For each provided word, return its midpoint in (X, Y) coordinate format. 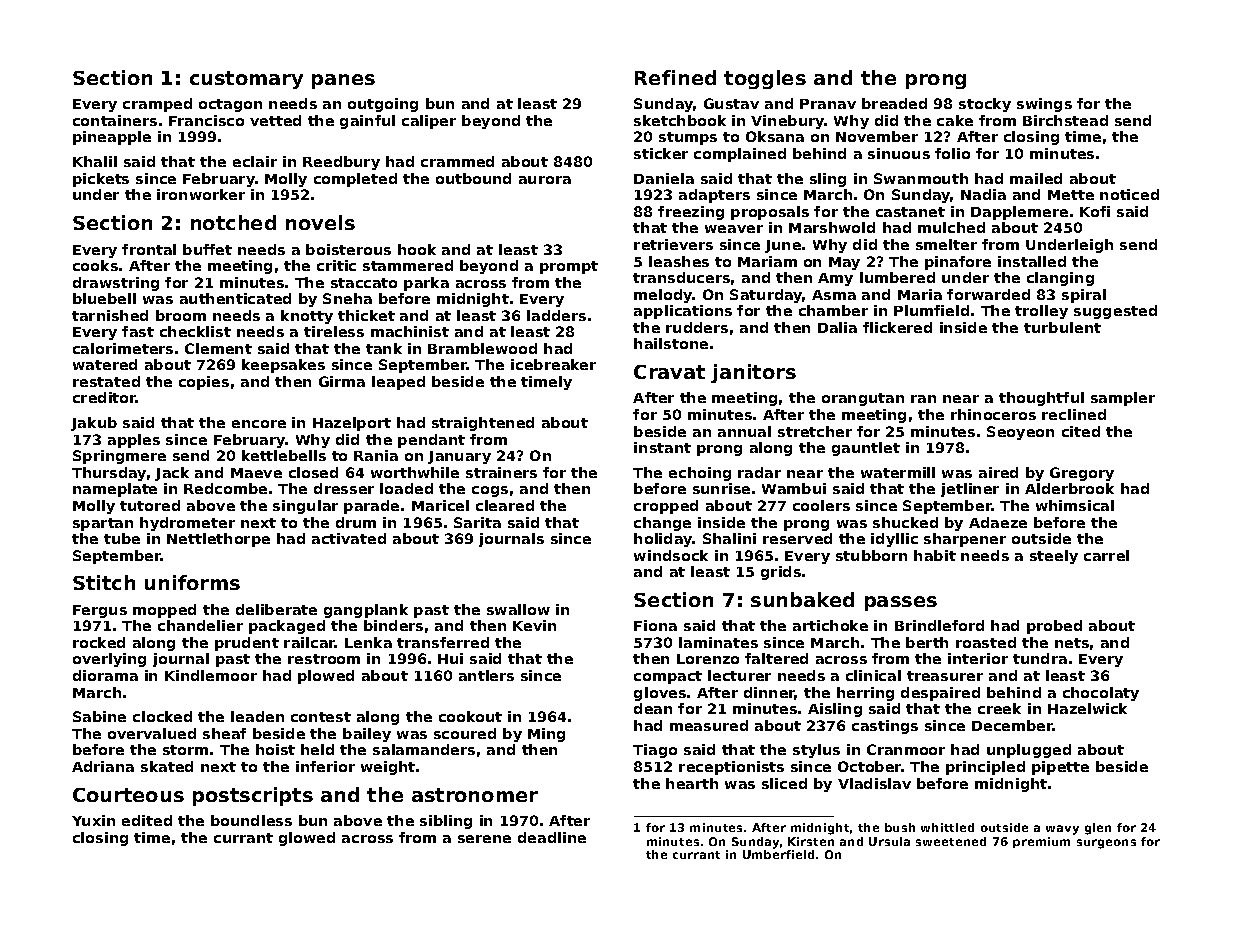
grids (781, 573)
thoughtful (1041, 399)
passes (901, 603)
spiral (1084, 296)
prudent (247, 644)
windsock (671, 555)
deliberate (276, 609)
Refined (675, 77)
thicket (366, 315)
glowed (307, 839)
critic (336, 265)
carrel (1106, 555)
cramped (157, 105)
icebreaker (553, 364)
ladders (556, 315)
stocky (985, 105)
